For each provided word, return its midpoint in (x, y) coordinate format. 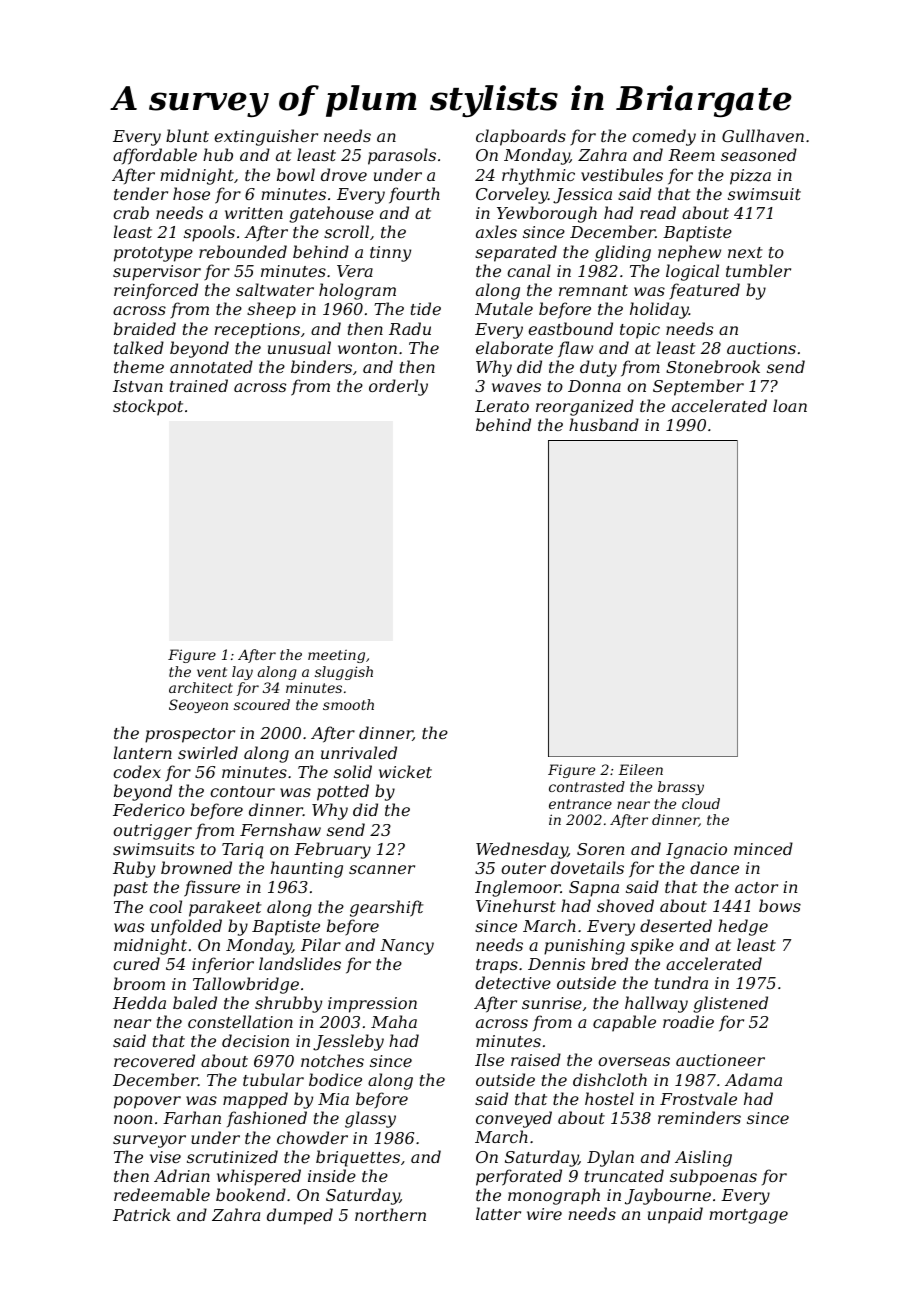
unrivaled (359, 752)
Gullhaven (763, 135)
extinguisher (266, 137)
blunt (187, 135)
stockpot (148, 407)
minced (763, 848)
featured (704, 291)
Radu (410, 328)
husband (604, 424)
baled (195, 1002)
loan (790, 405)
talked (139, 347)
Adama (753, 1079)
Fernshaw (280, 829)
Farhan (192, 1117)
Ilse (489, 1059)
